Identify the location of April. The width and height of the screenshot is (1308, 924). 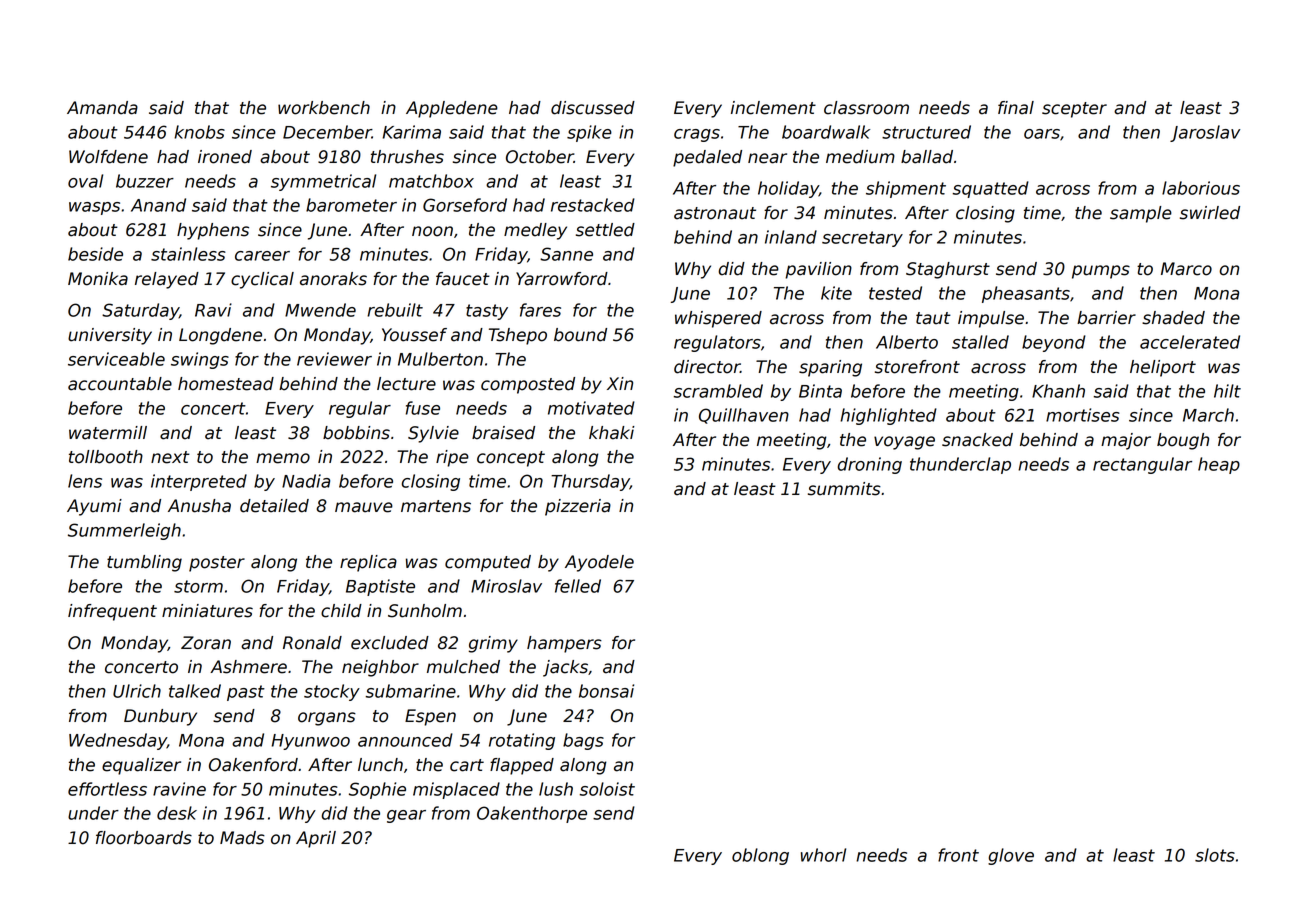
(316, 839).
